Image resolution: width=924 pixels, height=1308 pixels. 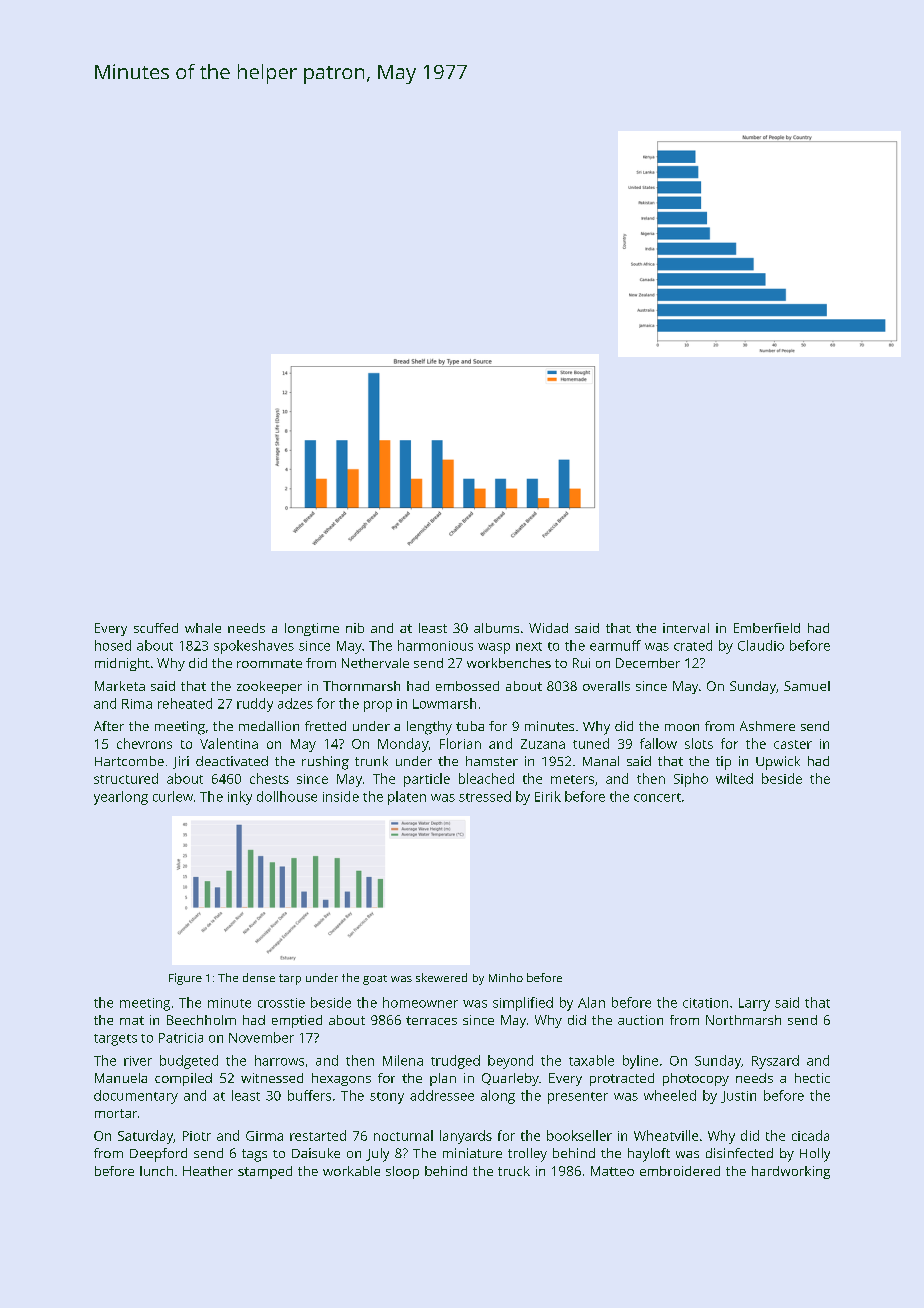 I want to click on mortar, so click(x=116, y=1113).
